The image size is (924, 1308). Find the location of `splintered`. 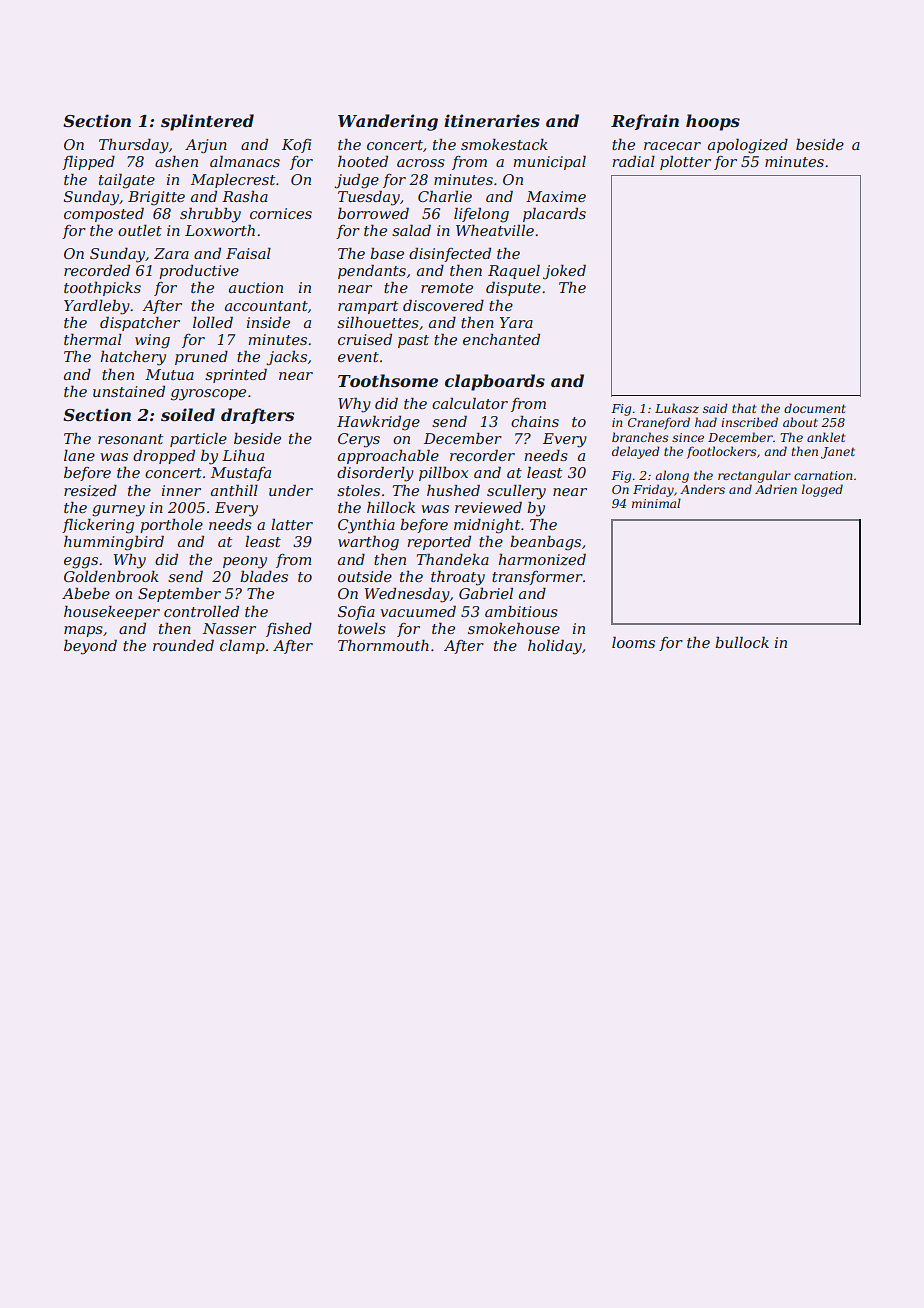

splintered is located at coordinates (207, 122).
